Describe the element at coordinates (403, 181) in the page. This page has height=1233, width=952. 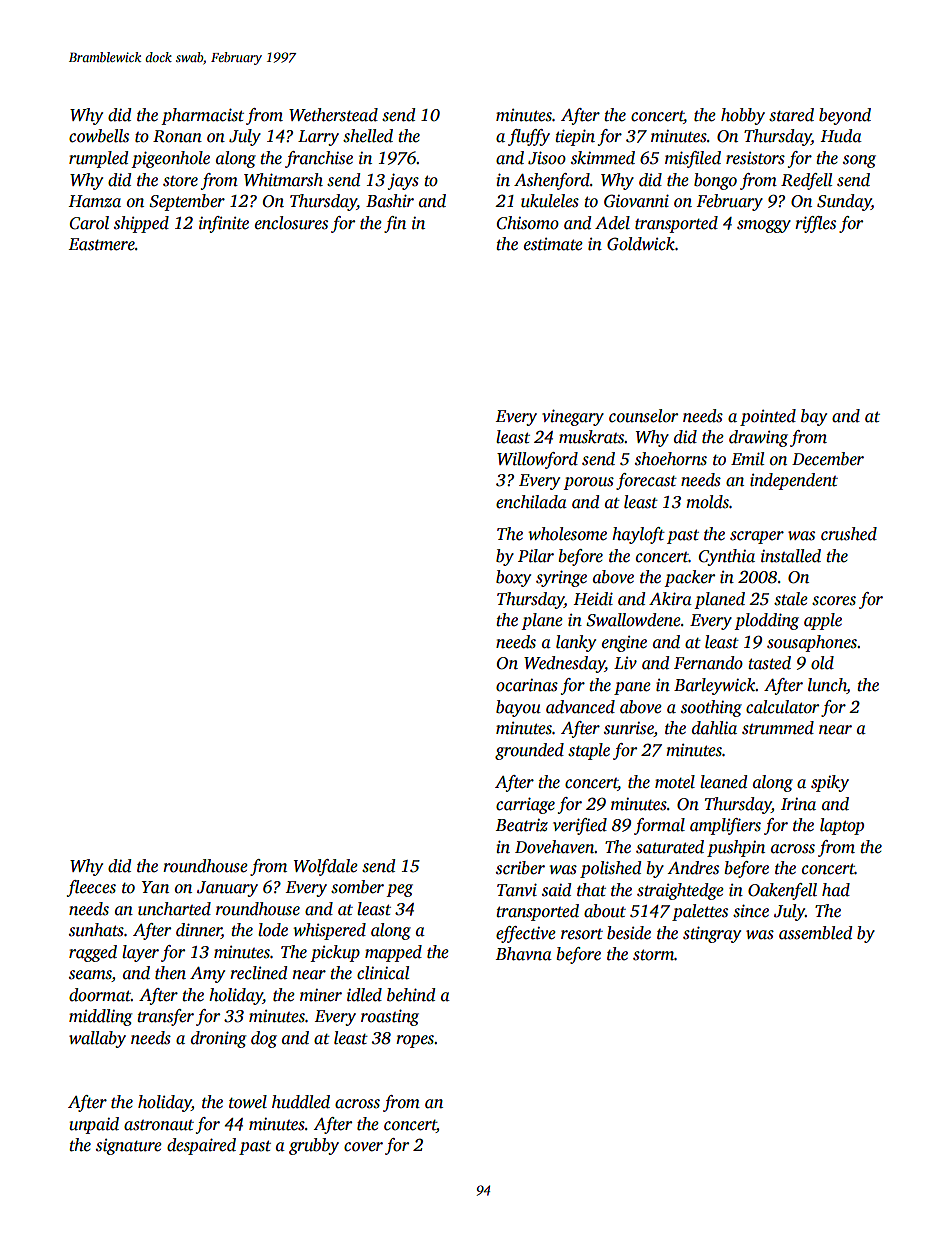
I see `jays` at that location.
